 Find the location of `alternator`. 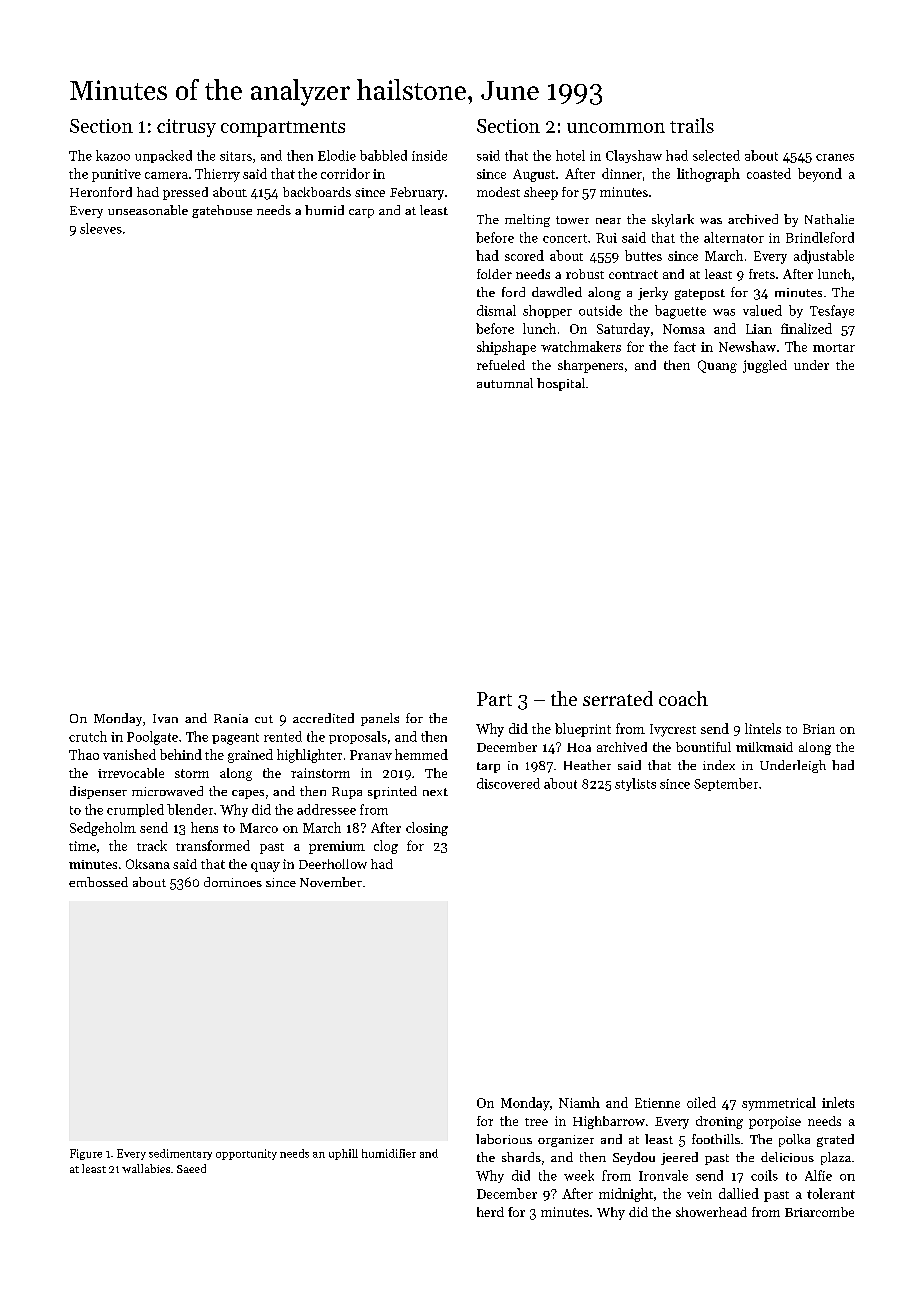

alternator is located at coordinates (734, 237).
